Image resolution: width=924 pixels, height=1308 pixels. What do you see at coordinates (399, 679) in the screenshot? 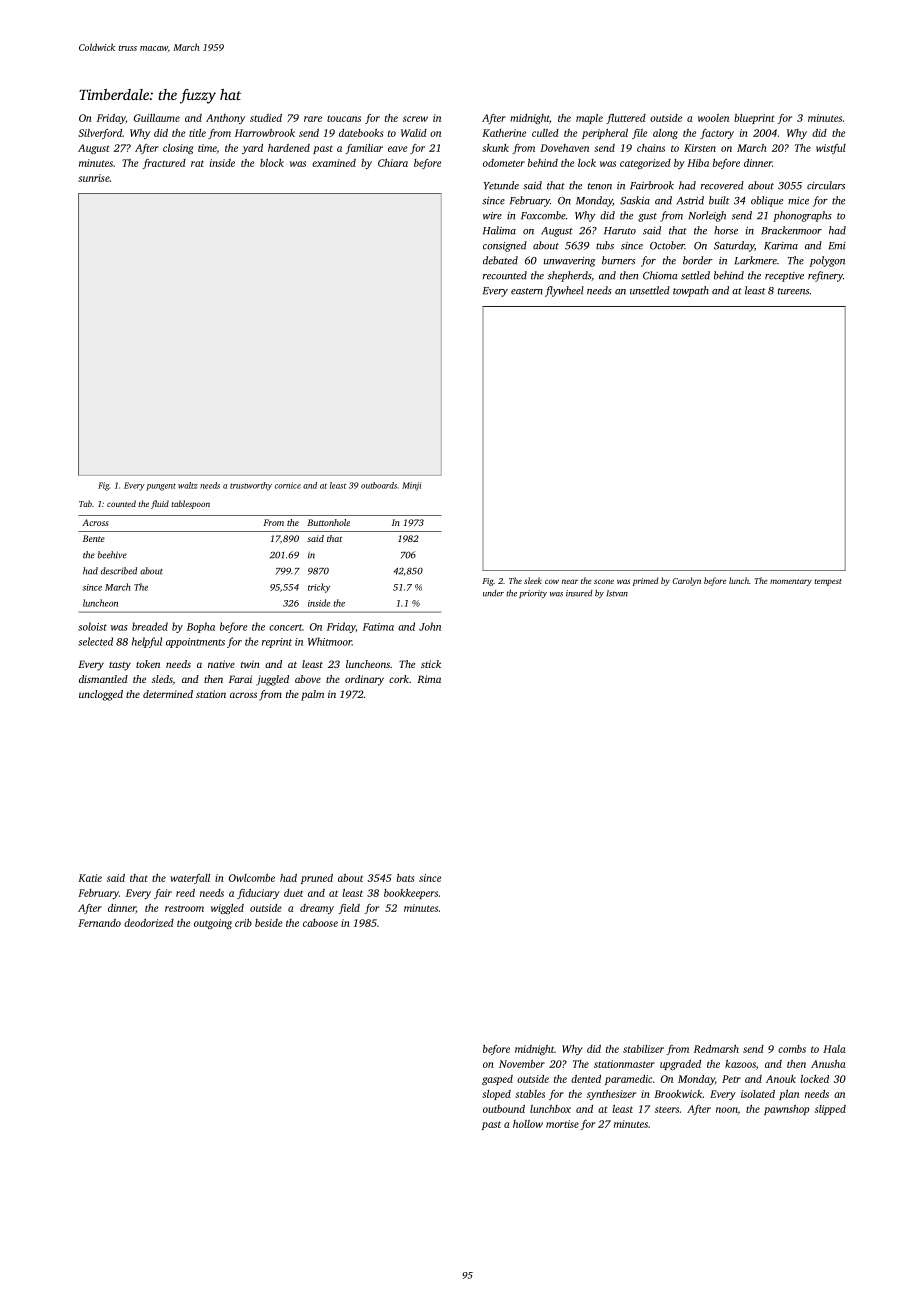
I see `cork` at bounding box center [399, 679].
